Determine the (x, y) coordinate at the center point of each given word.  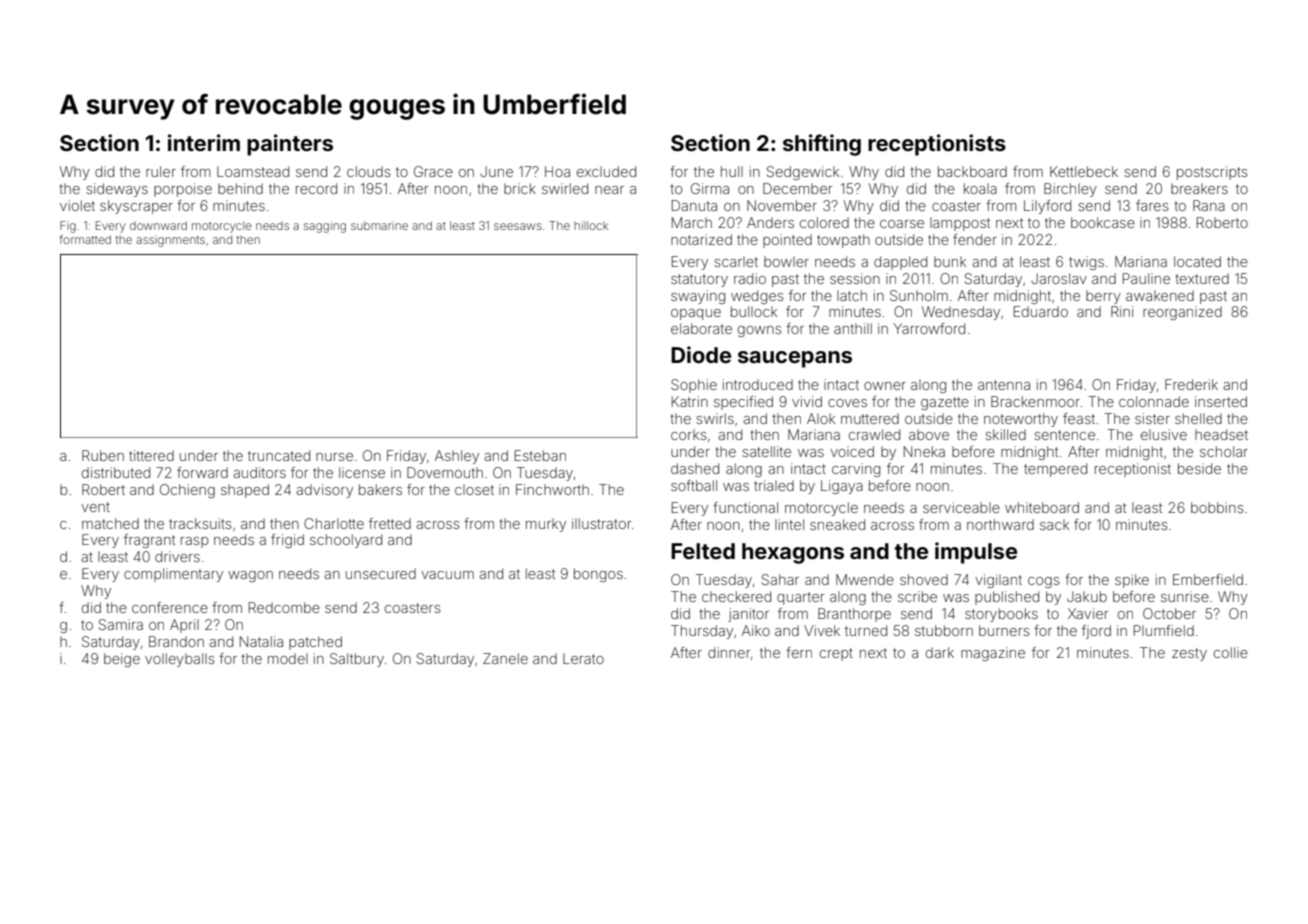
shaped (245, 491)
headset (1221, 434)
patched (315, 643)
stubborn (944, 630)
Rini (1122, 311)
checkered (736, 596)
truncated (279, 455)
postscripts (1212, 173)
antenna (1004, 385)
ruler (161, 171)
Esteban (540, 455)
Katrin (690, 401)
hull (732, 171)
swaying (698, 297)
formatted (85, 239)
